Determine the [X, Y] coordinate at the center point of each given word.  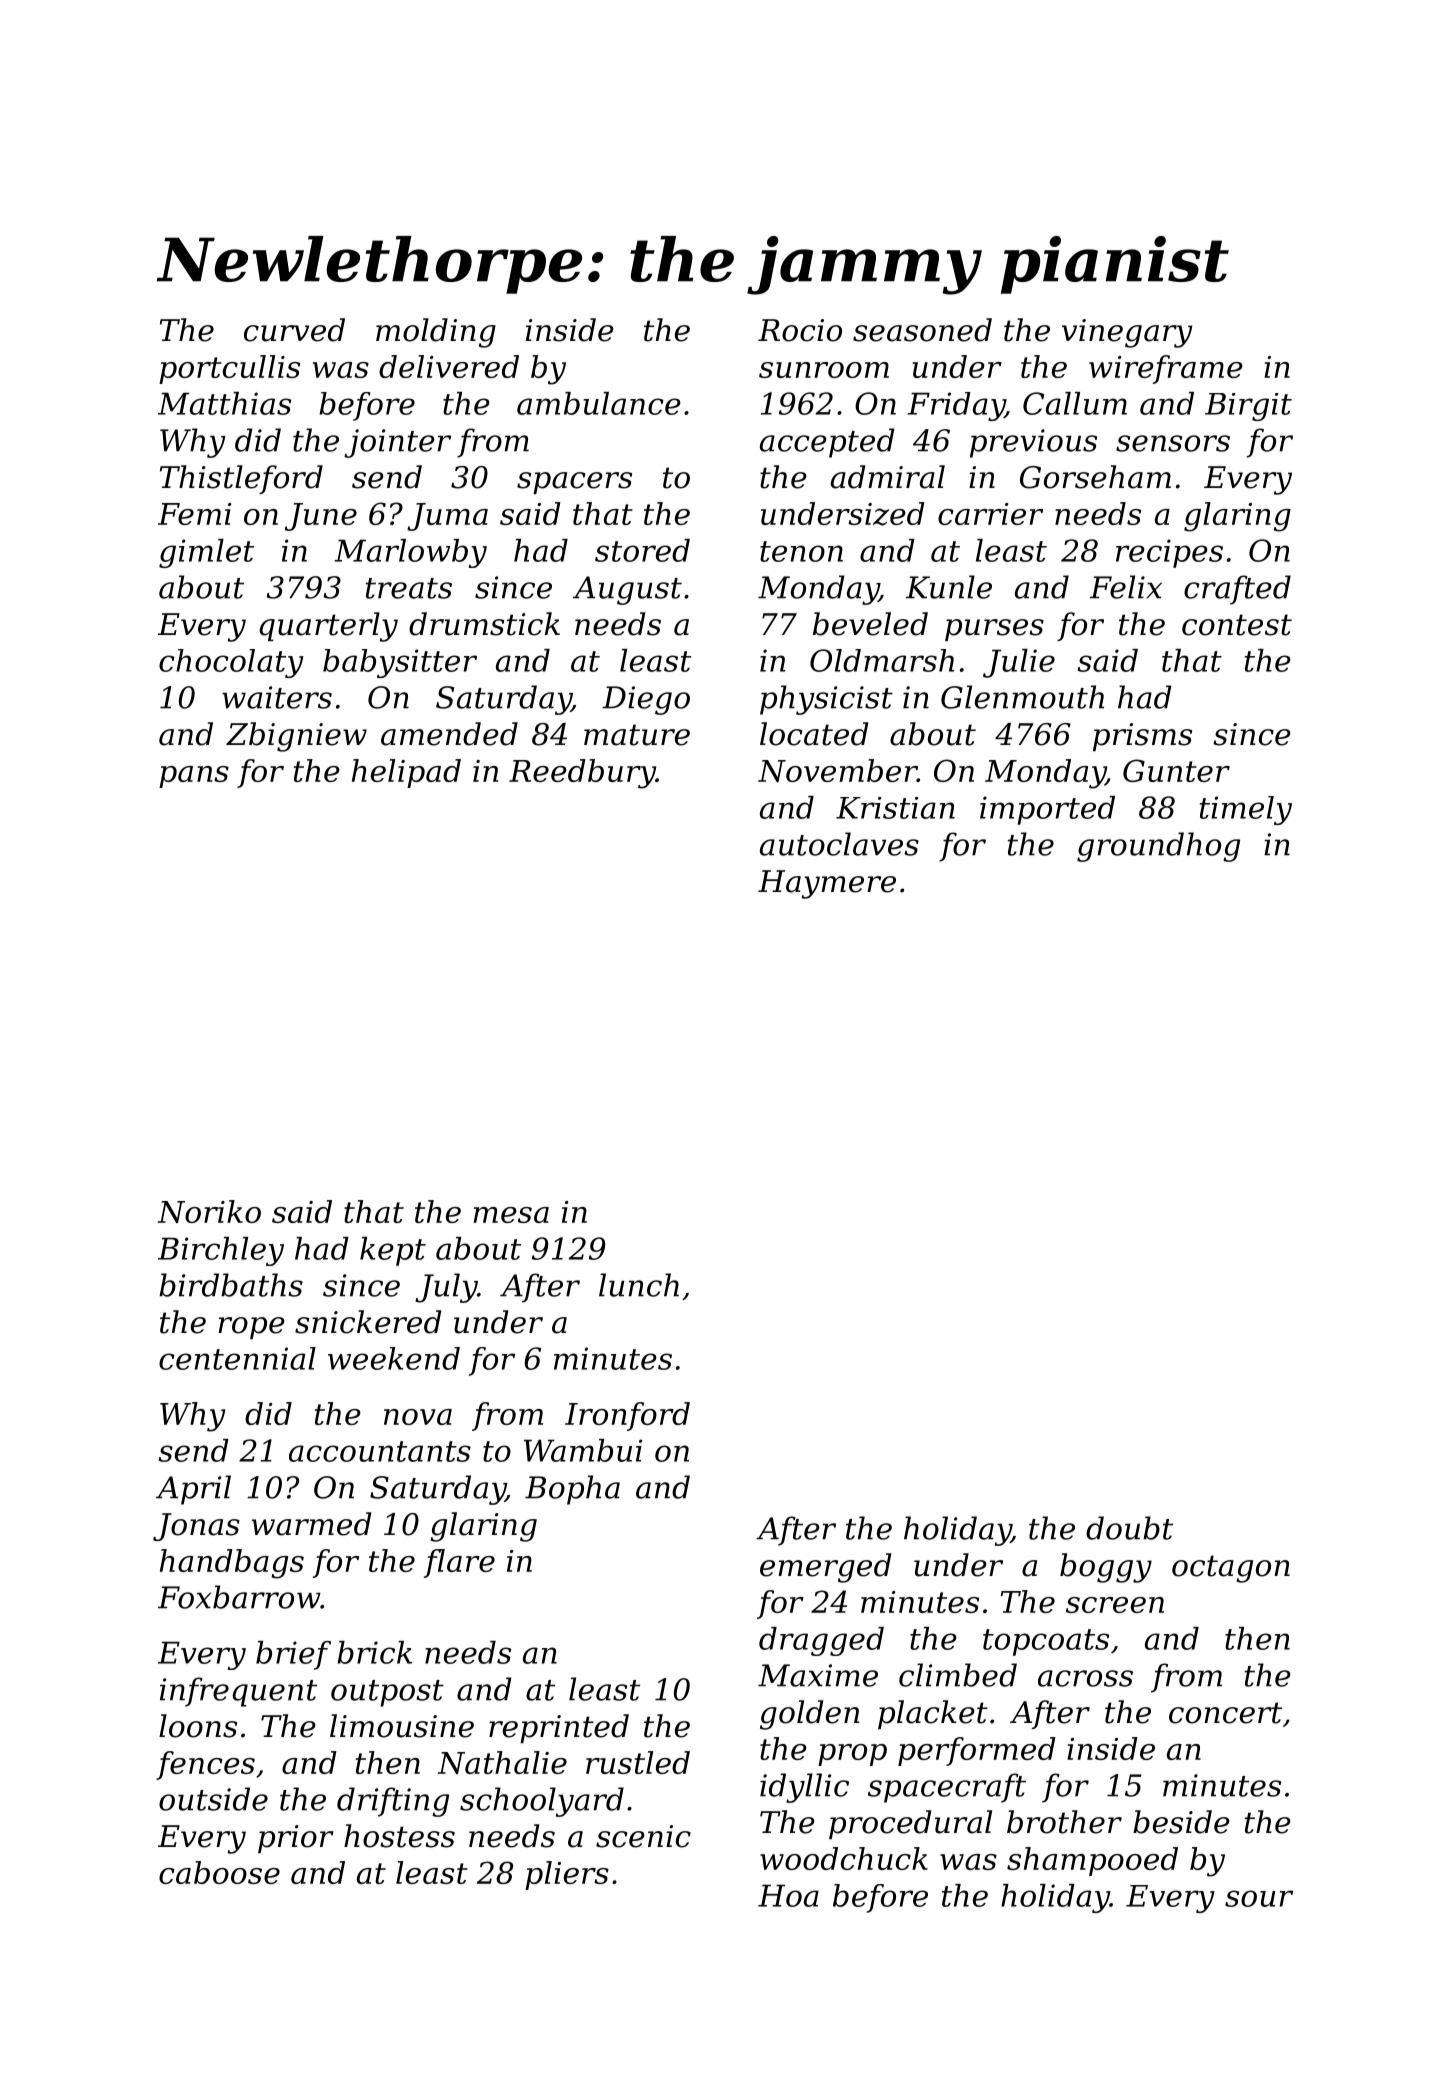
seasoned [922, 330]
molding [436, 333]
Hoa [788, 1895]
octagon [1231, 1569]
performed [977, 1751]
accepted [827, 443]
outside [213, 1799]
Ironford [627, 1416]
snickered [368, 1322]
